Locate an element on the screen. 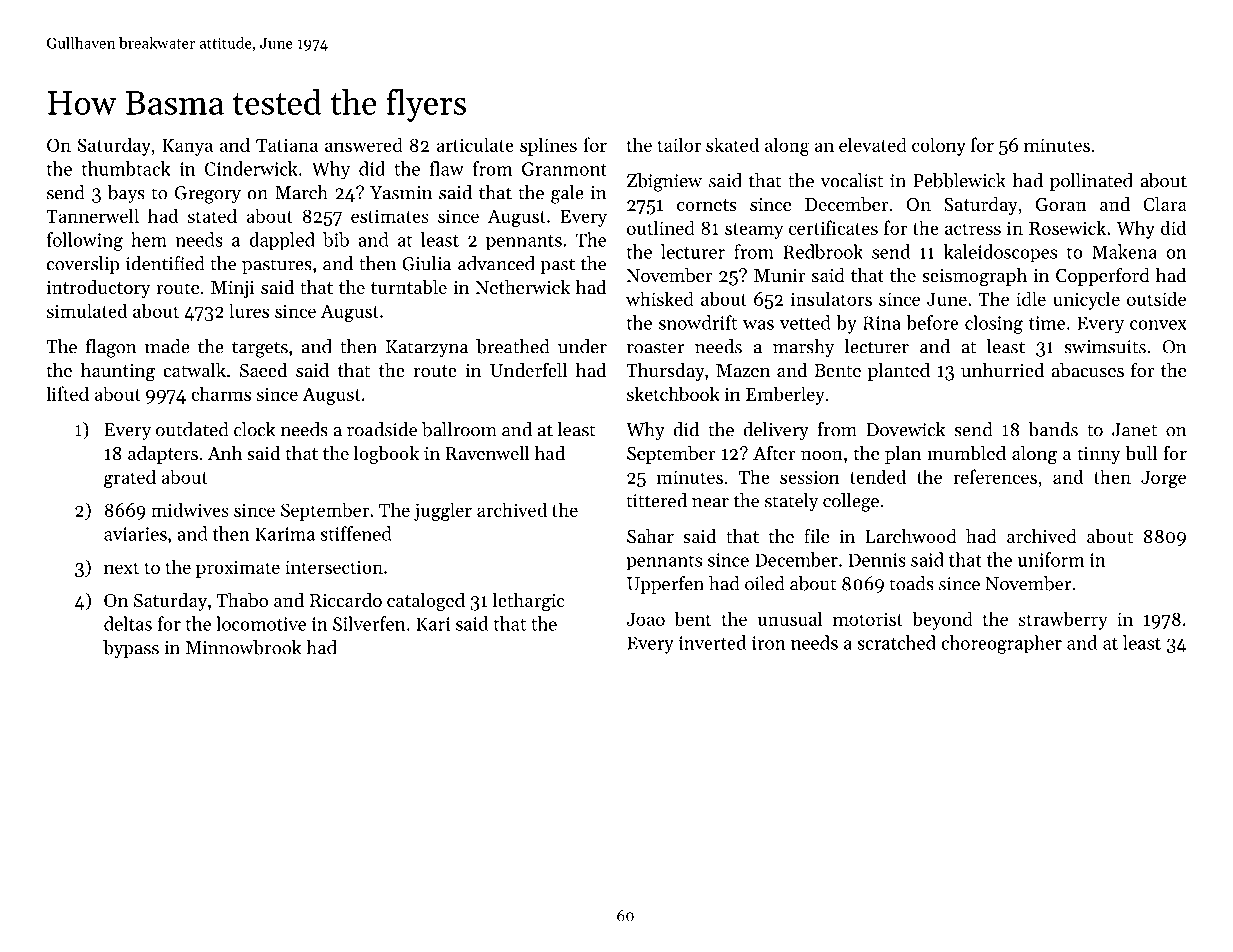 The height and width of the screenshot is (952, 1233). estimates is located at coordinates (390, 216).
